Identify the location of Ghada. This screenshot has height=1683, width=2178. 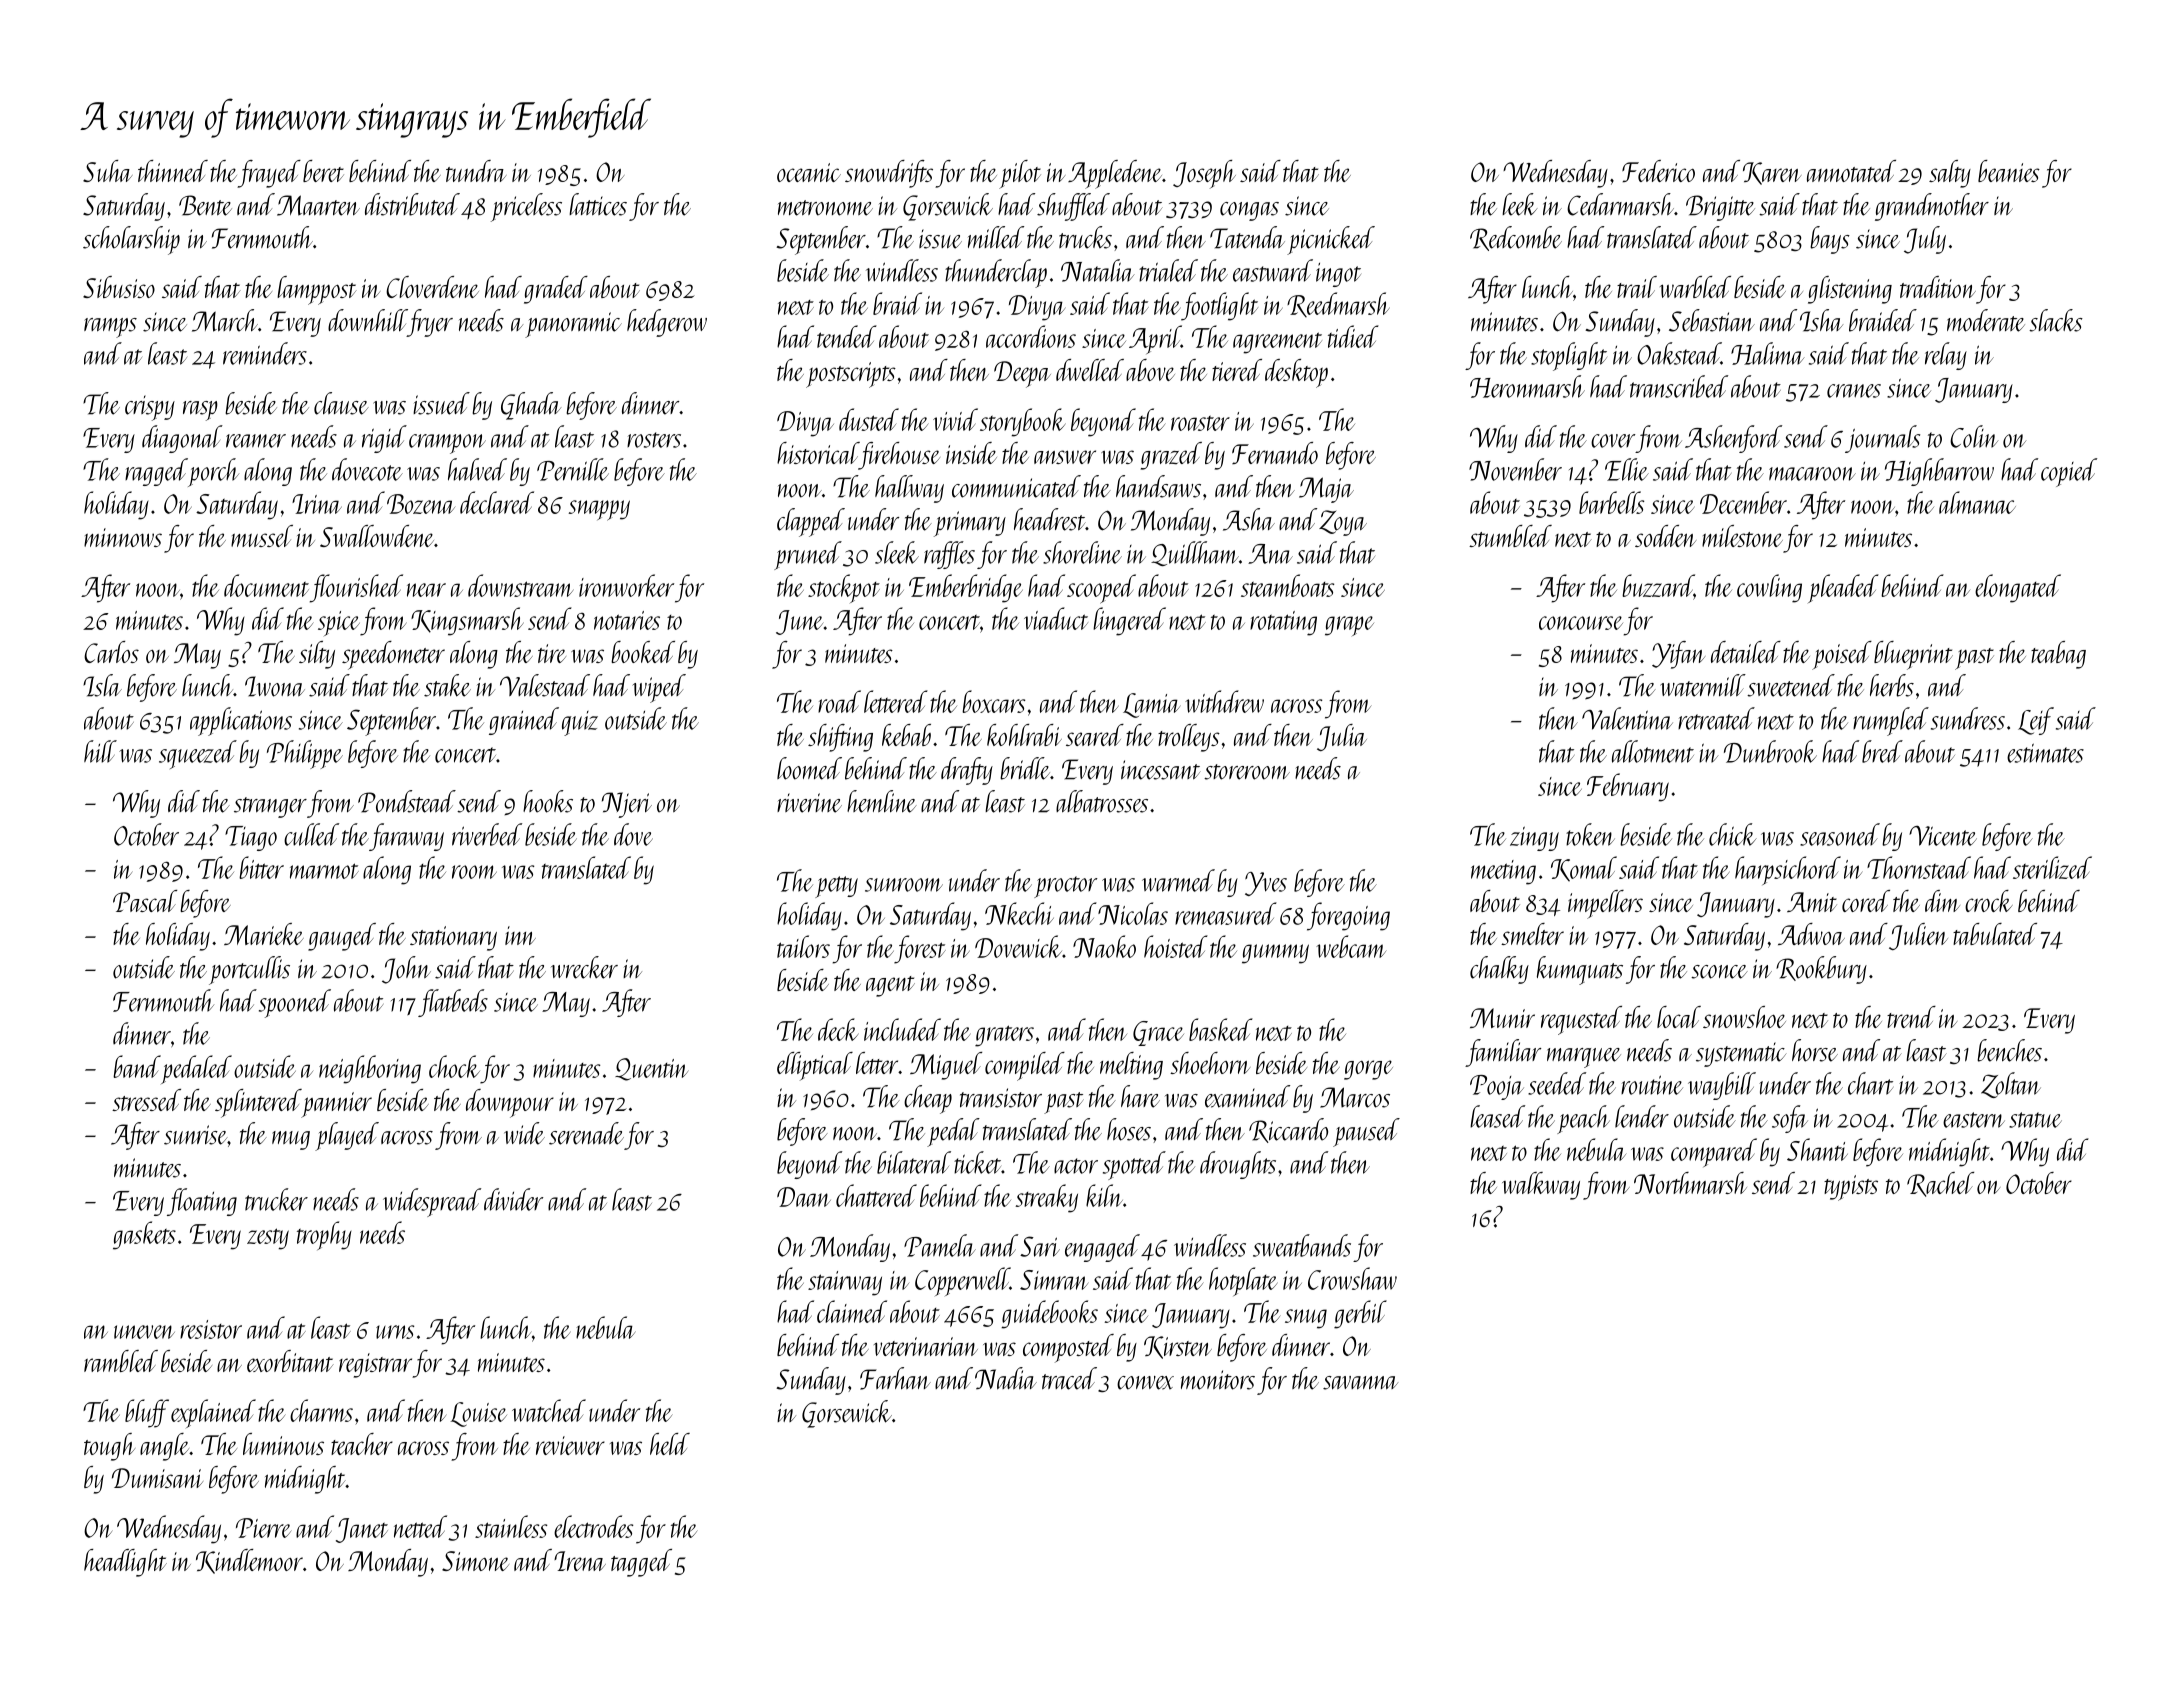
(531, 406).
